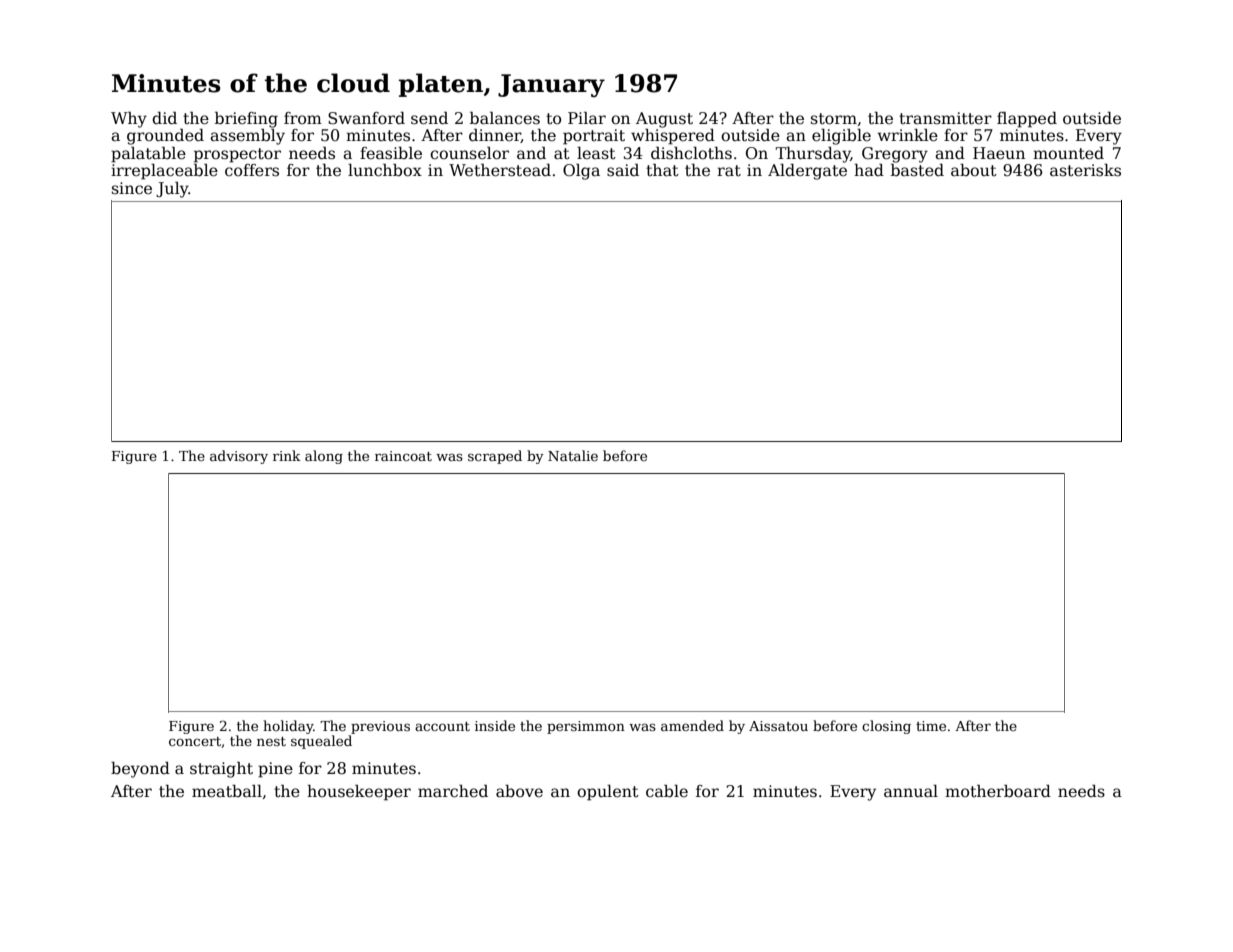 The height and width of the page is (952, 1233). Describe the element at coordinates (132, 188) in the page. I see `since` at that location.
